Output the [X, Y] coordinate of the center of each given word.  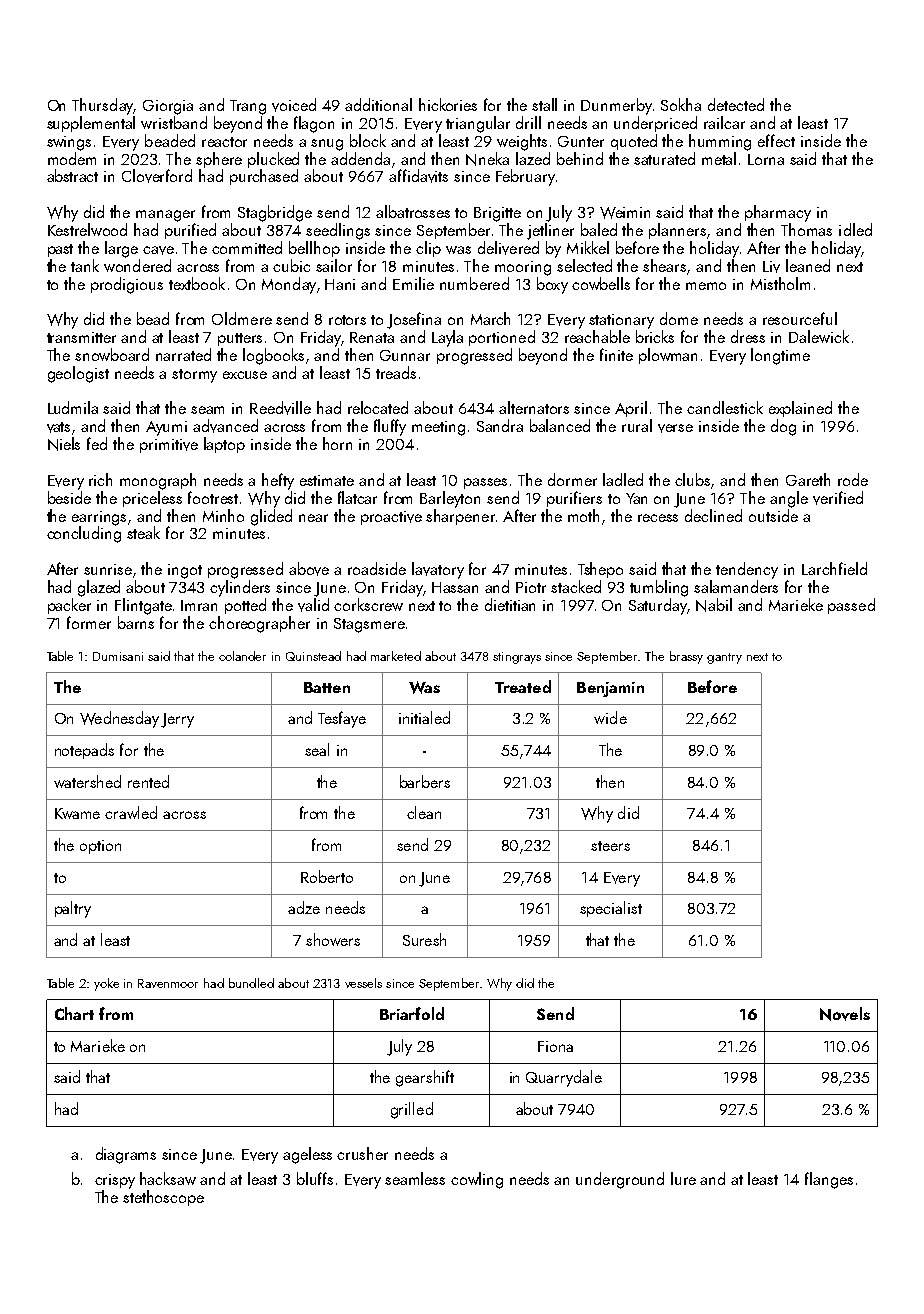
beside [69, 497]
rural [637, 425]
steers [610, 846]
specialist [611, 909]
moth [583, 515]
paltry [73, 909]
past [60, 250]
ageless [307, 1155]
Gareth [808, 479]
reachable [597, 336]
